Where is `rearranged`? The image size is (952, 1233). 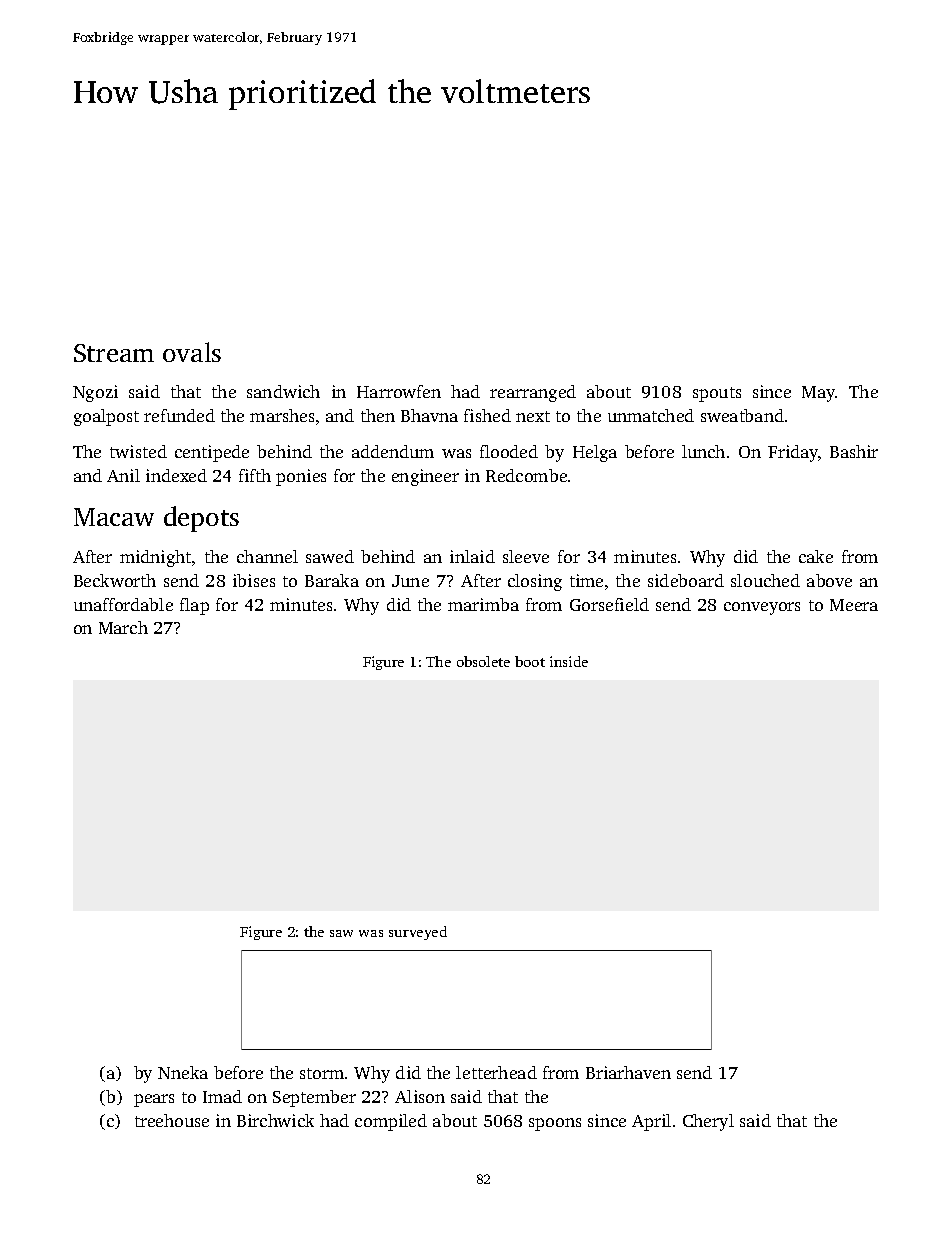 rearranged is located at coordinates (533, 393).
